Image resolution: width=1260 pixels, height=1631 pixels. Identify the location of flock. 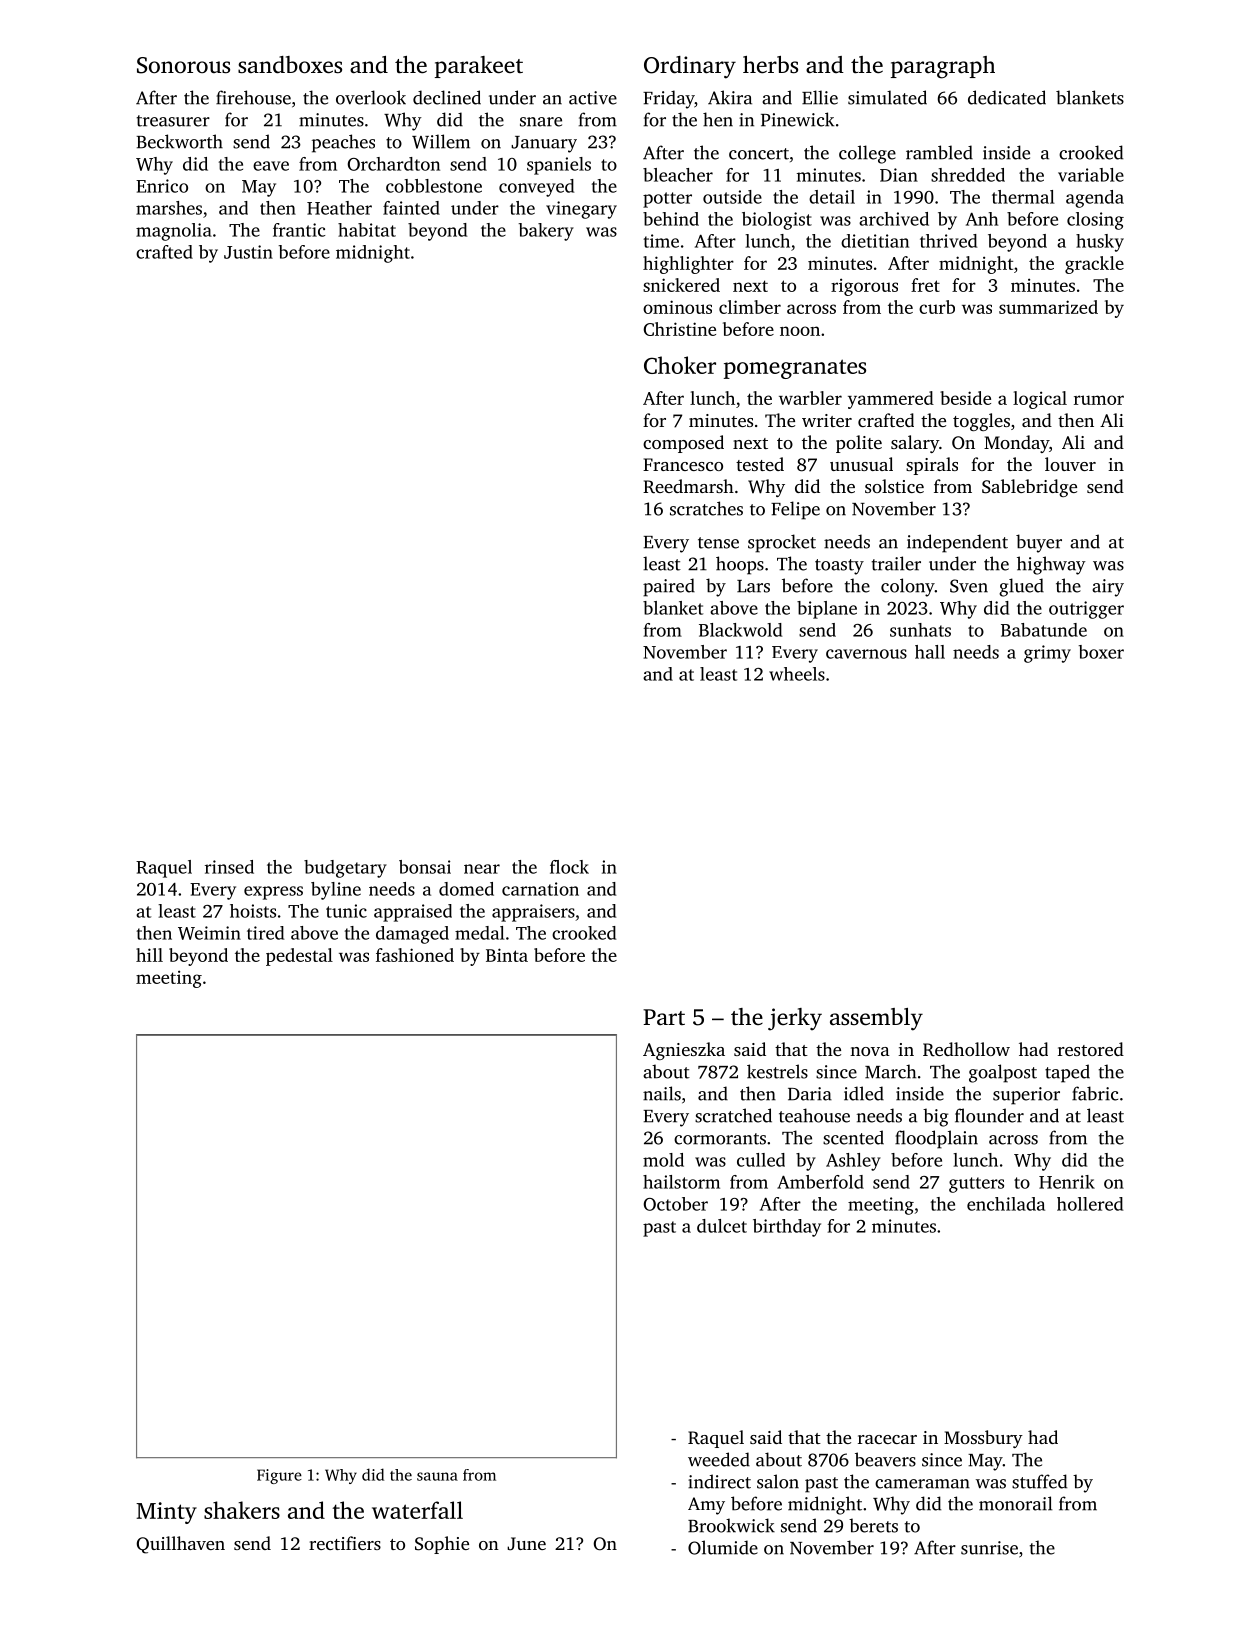
(569, 867).
